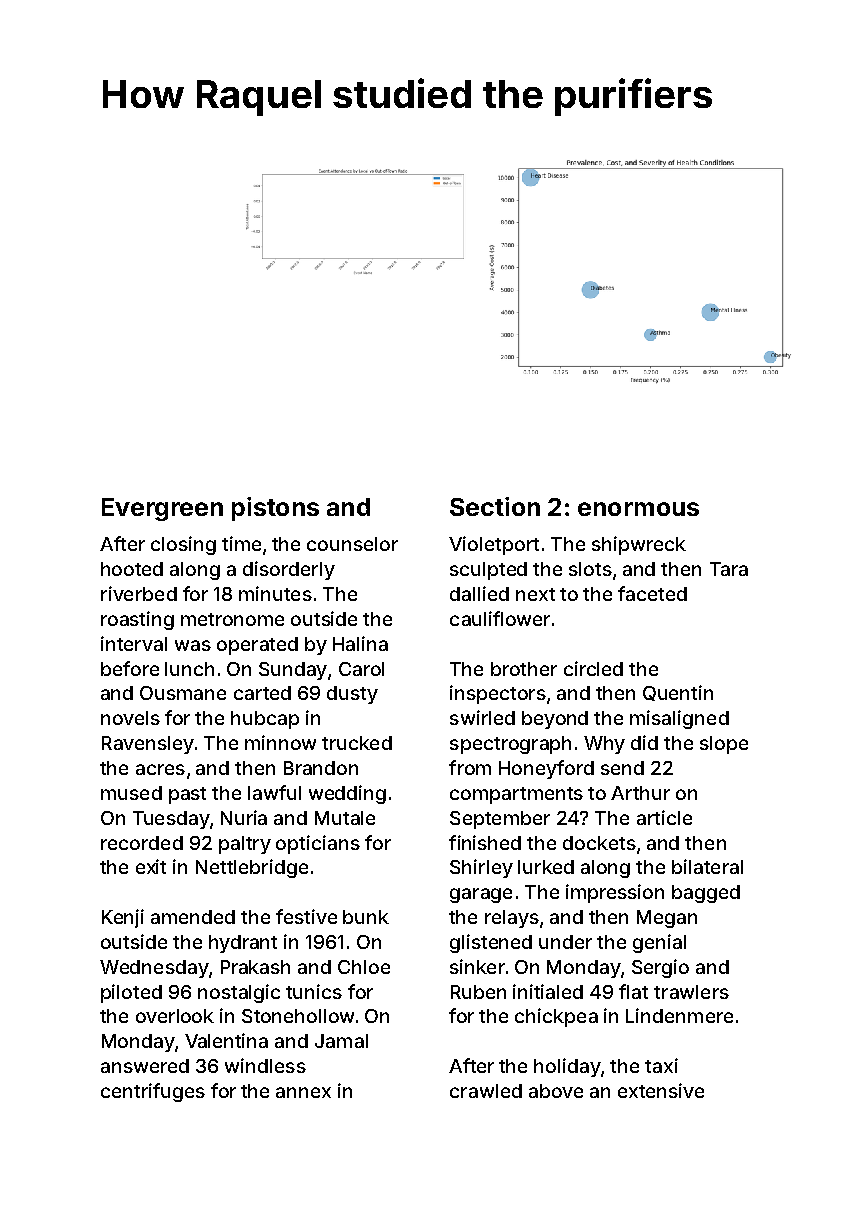 This screenshot has width=851, height=1207. Describe the element at coordinates (495, 506) in the screenshot. I see `Section` at that location.
